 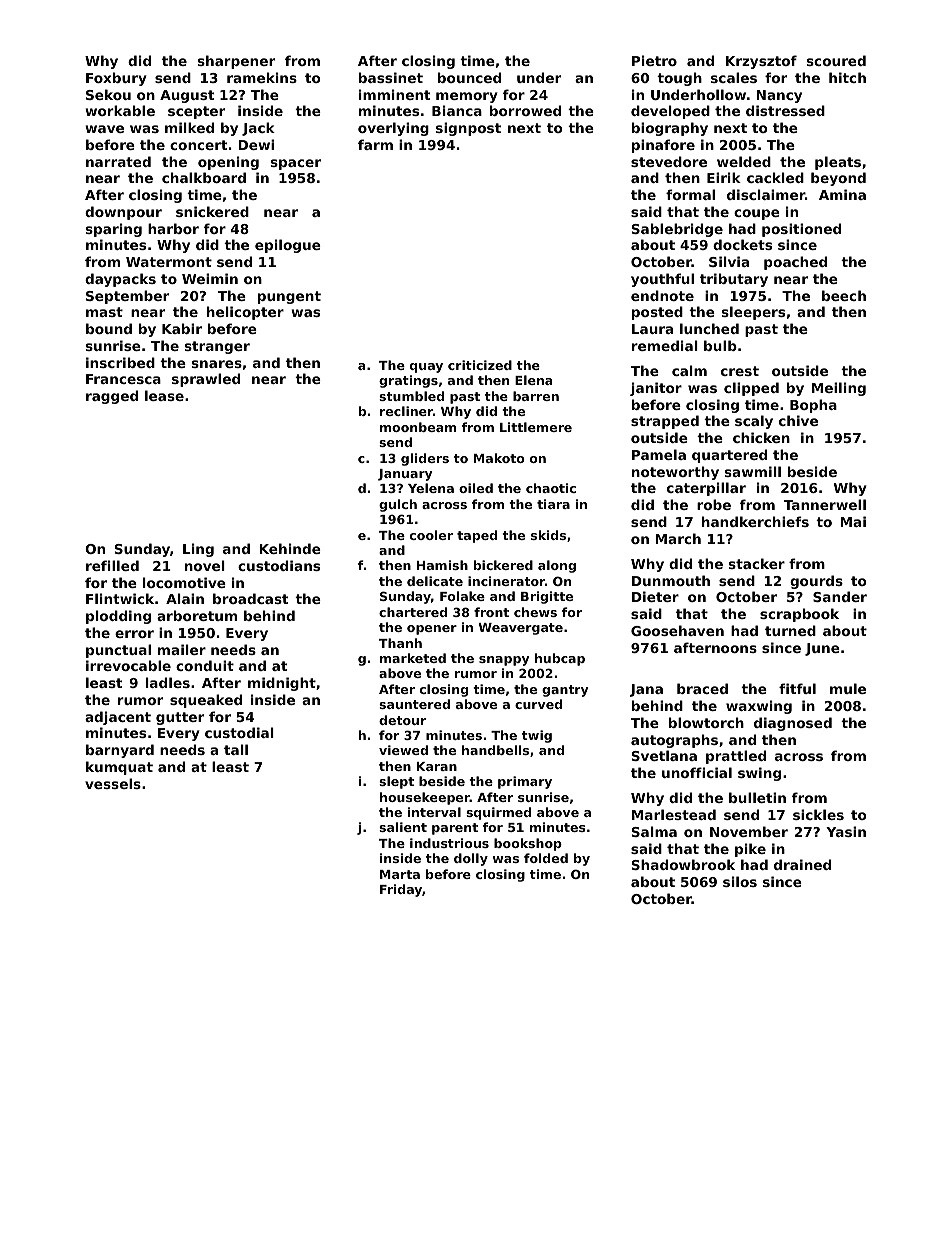 I want to click on Friday, so click(x=401, y=890).
